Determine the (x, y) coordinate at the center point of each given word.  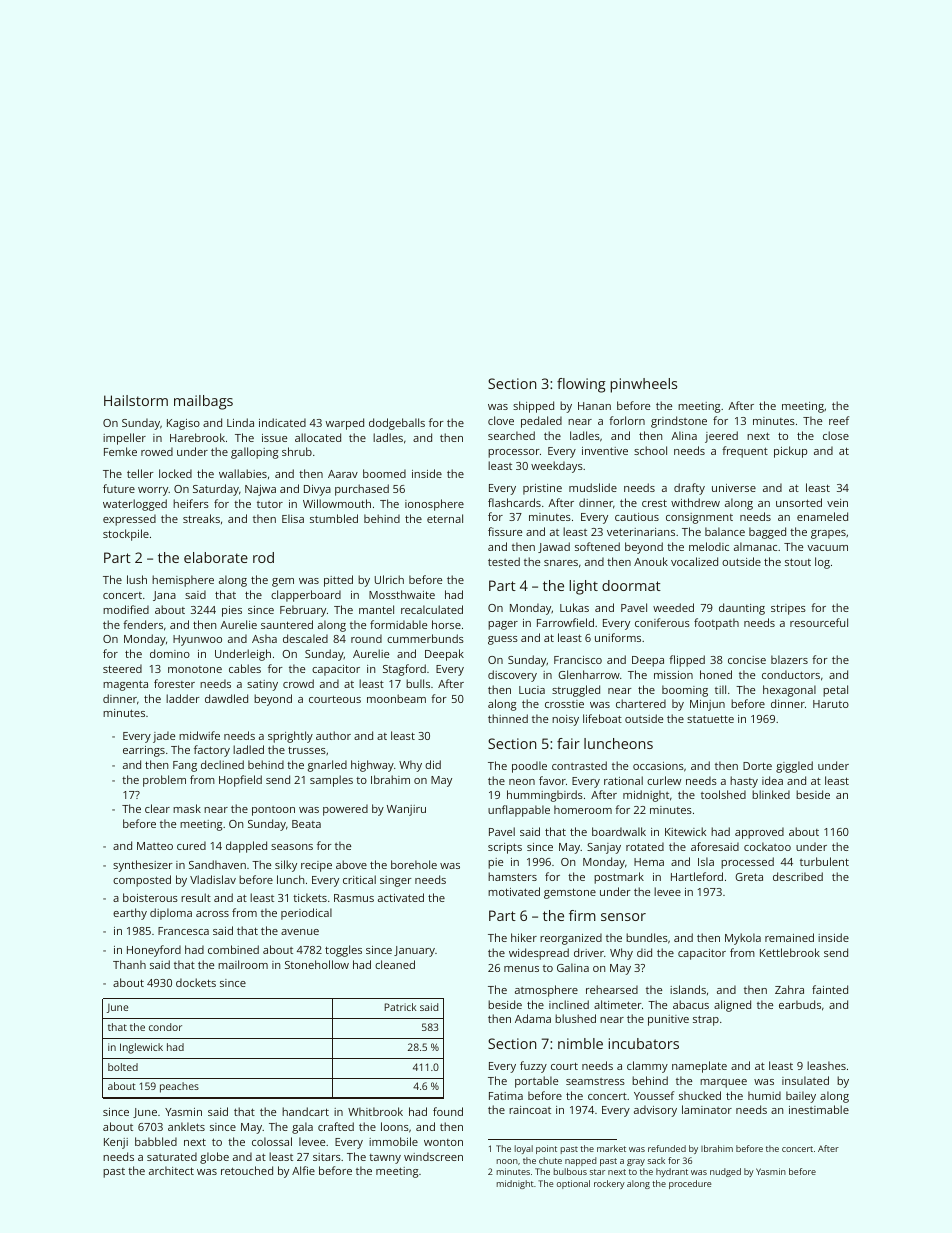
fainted (830, 989)
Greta (749, 877)
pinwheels (643, 385)
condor (165, 1027)
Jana (164, 596)
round (366, 638)
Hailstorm (136, 400)
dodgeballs (397, 424)
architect (171, 1170)
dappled (246, 847)
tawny (385, 1159)
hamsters (512, 876)
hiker (524, 937)
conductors (791, 674)
